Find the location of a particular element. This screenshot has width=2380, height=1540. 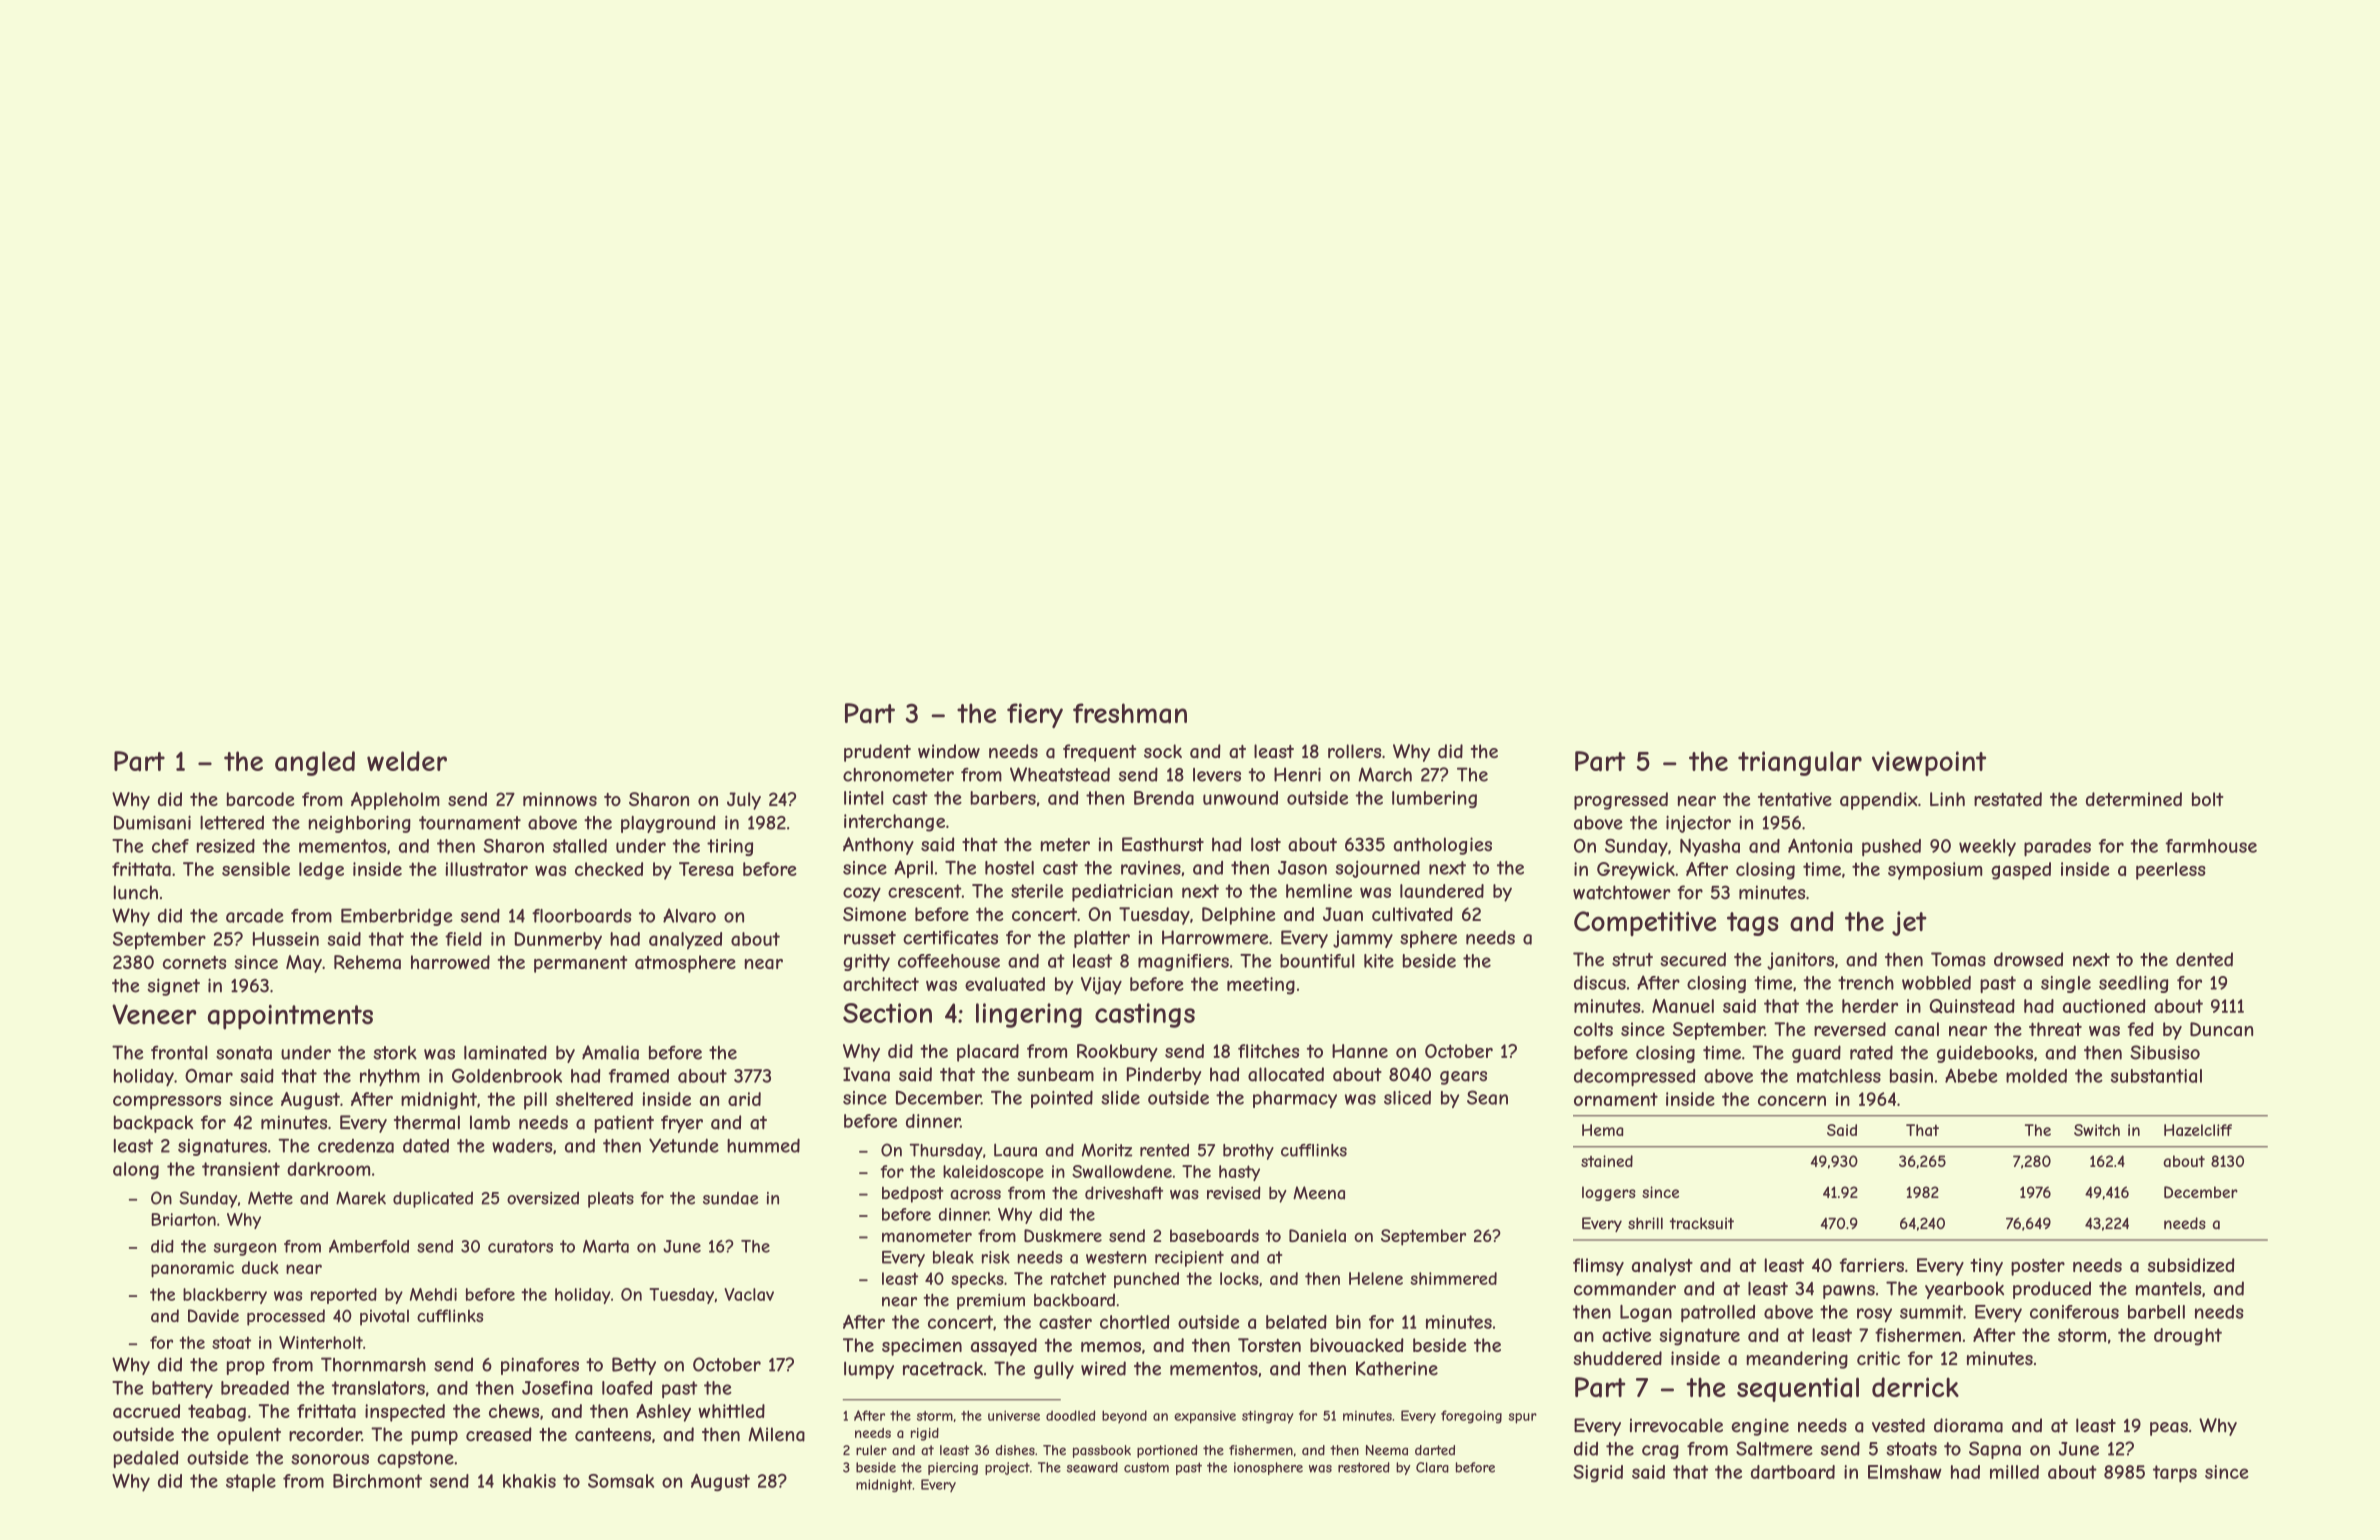

rollers is located at coordinates (1354, 751).
